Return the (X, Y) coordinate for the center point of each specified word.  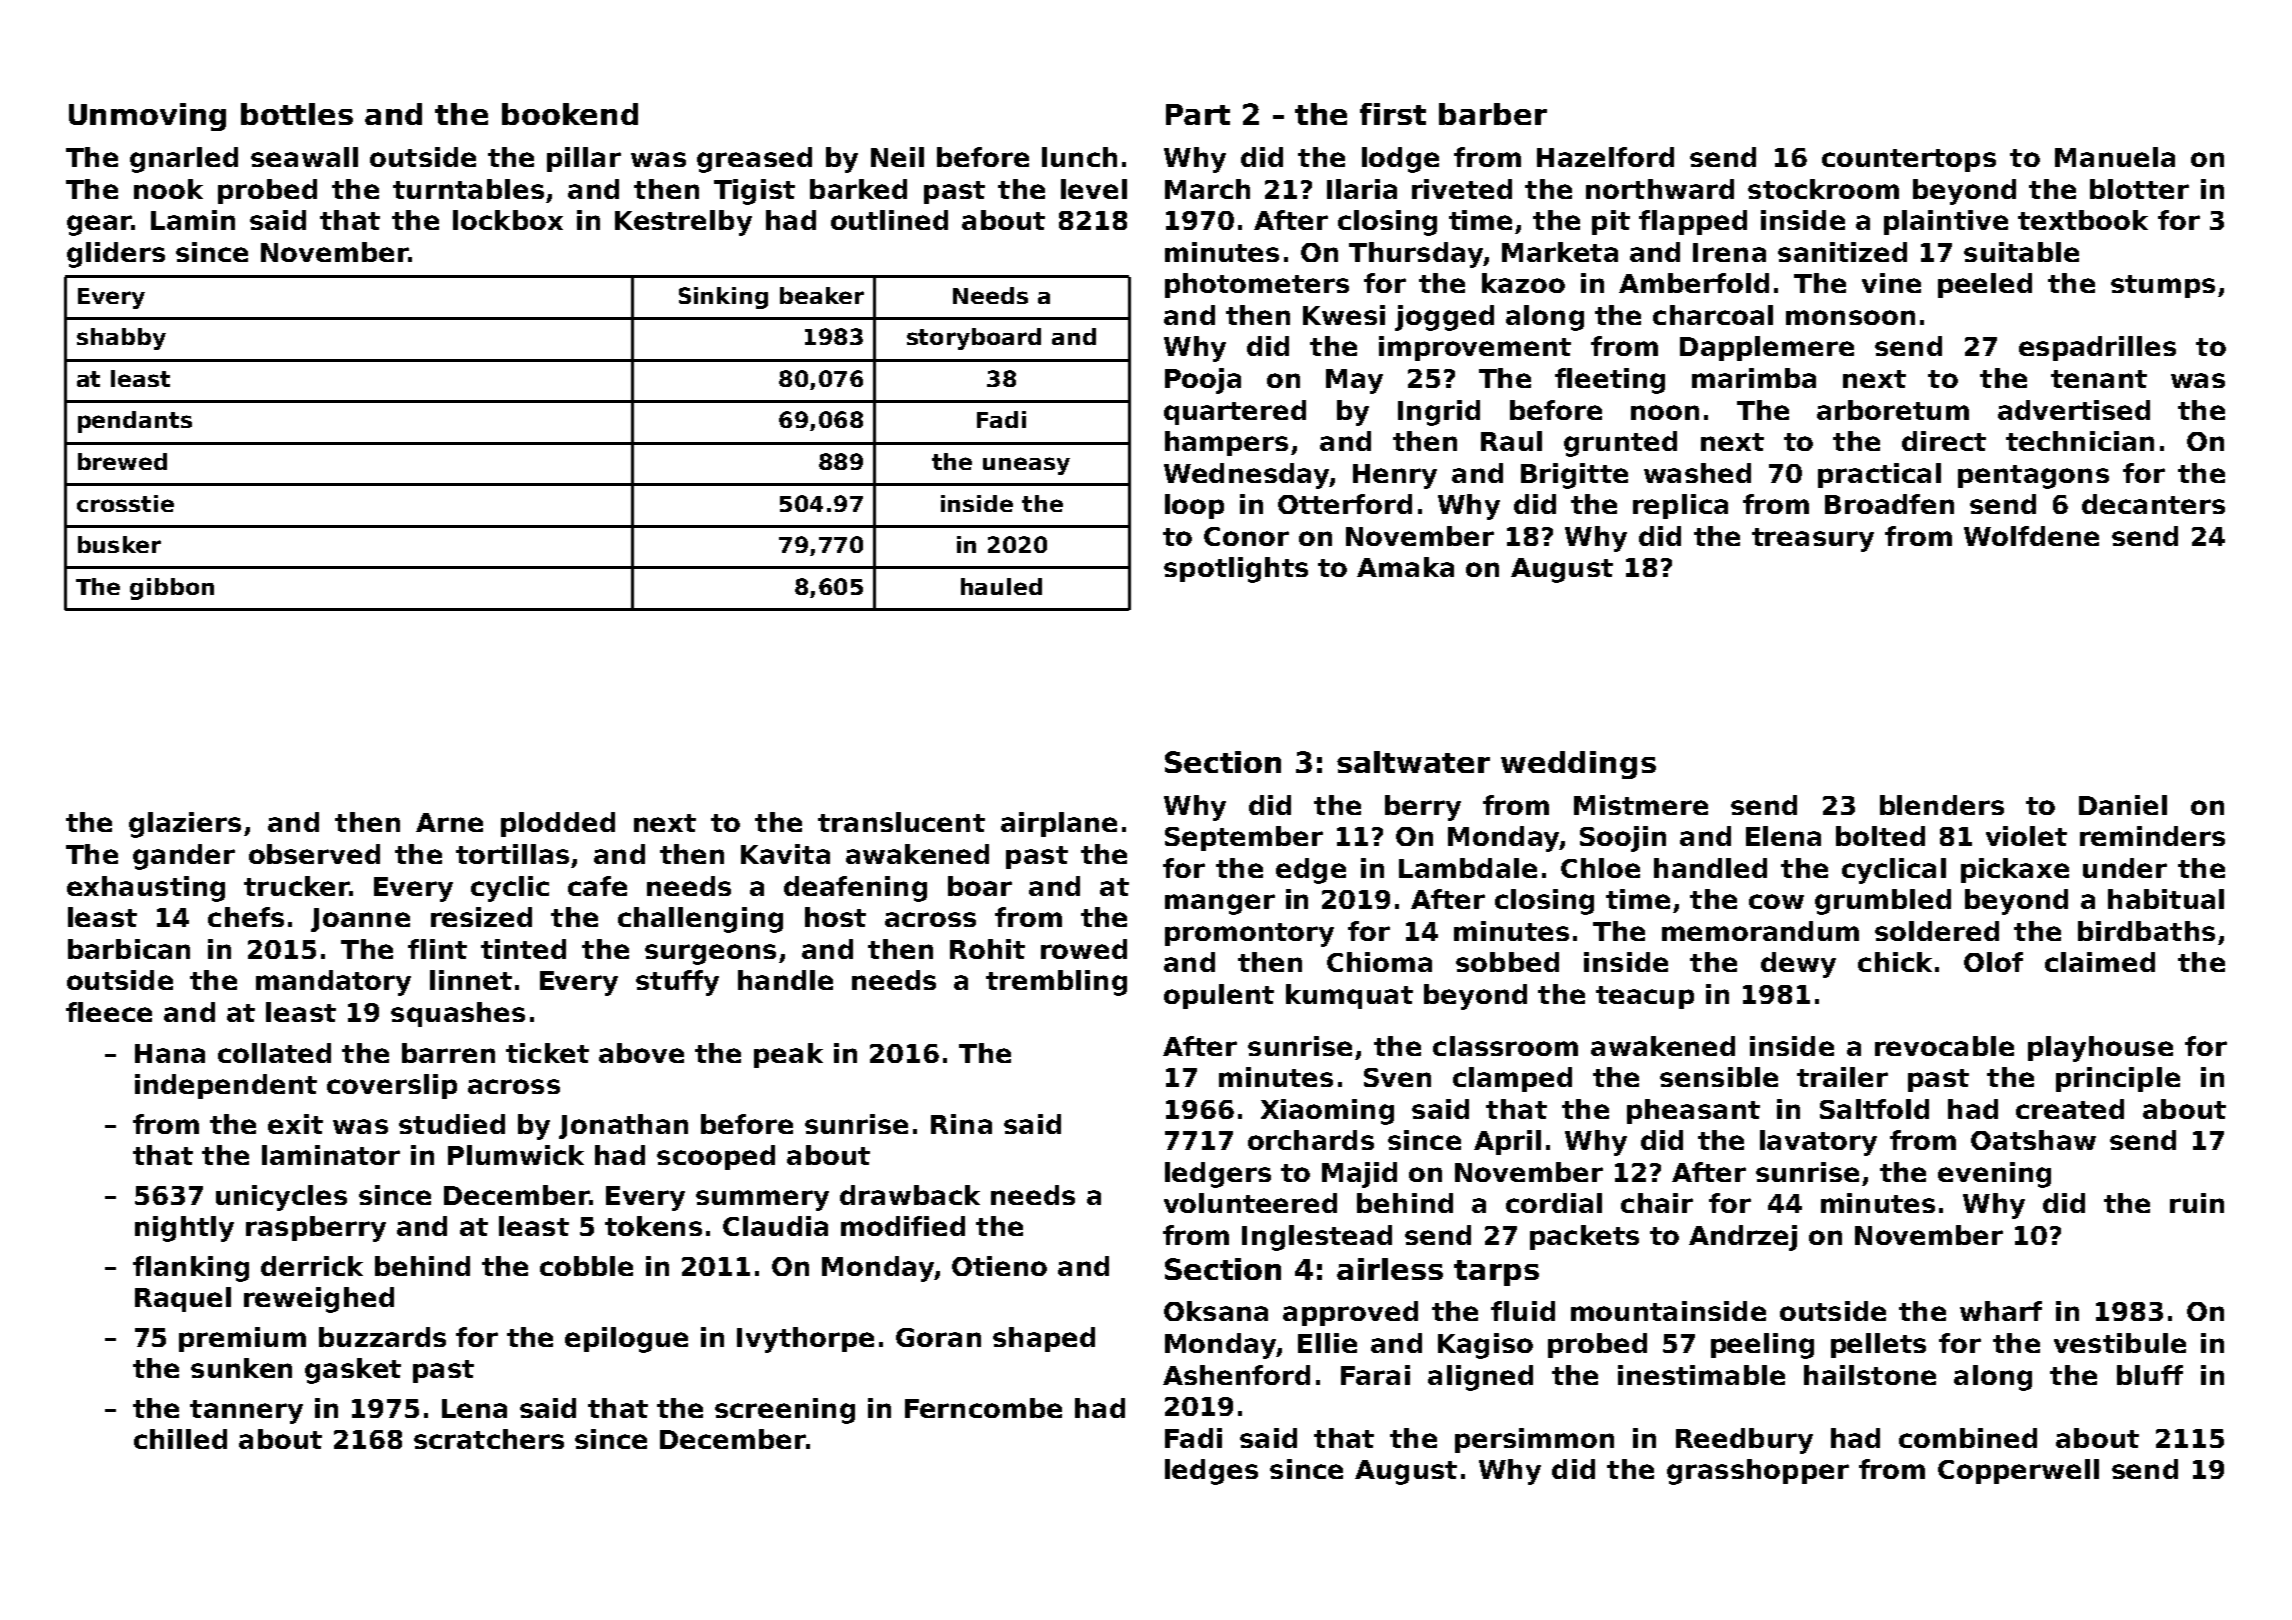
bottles (297, 114)
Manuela (2115, 157)
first (1393, 114)
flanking (191, 1269)
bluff (2150, 1375)
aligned (1480, 1378)
